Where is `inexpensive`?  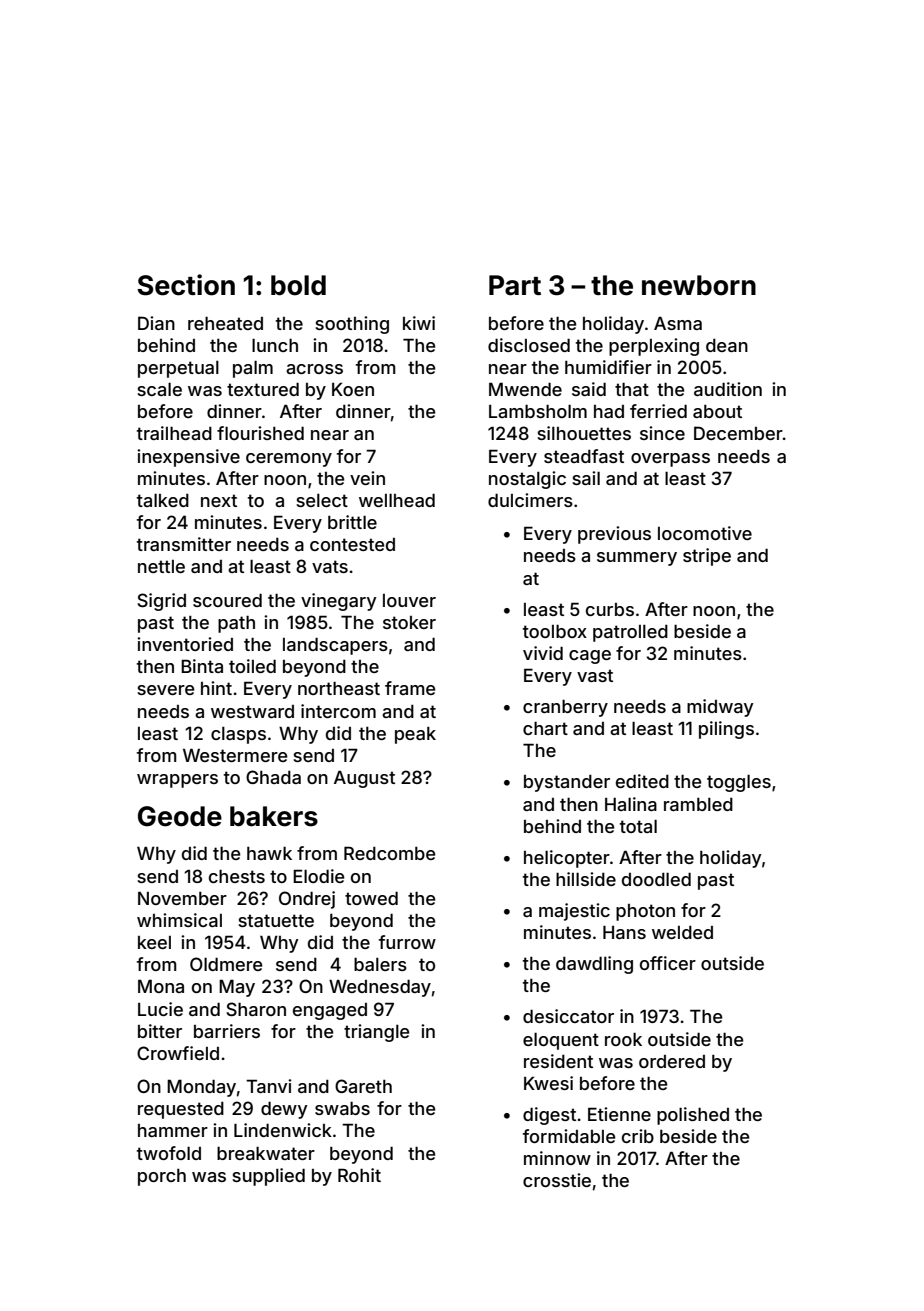 inexpensive is located at coordinates (188, 458).
